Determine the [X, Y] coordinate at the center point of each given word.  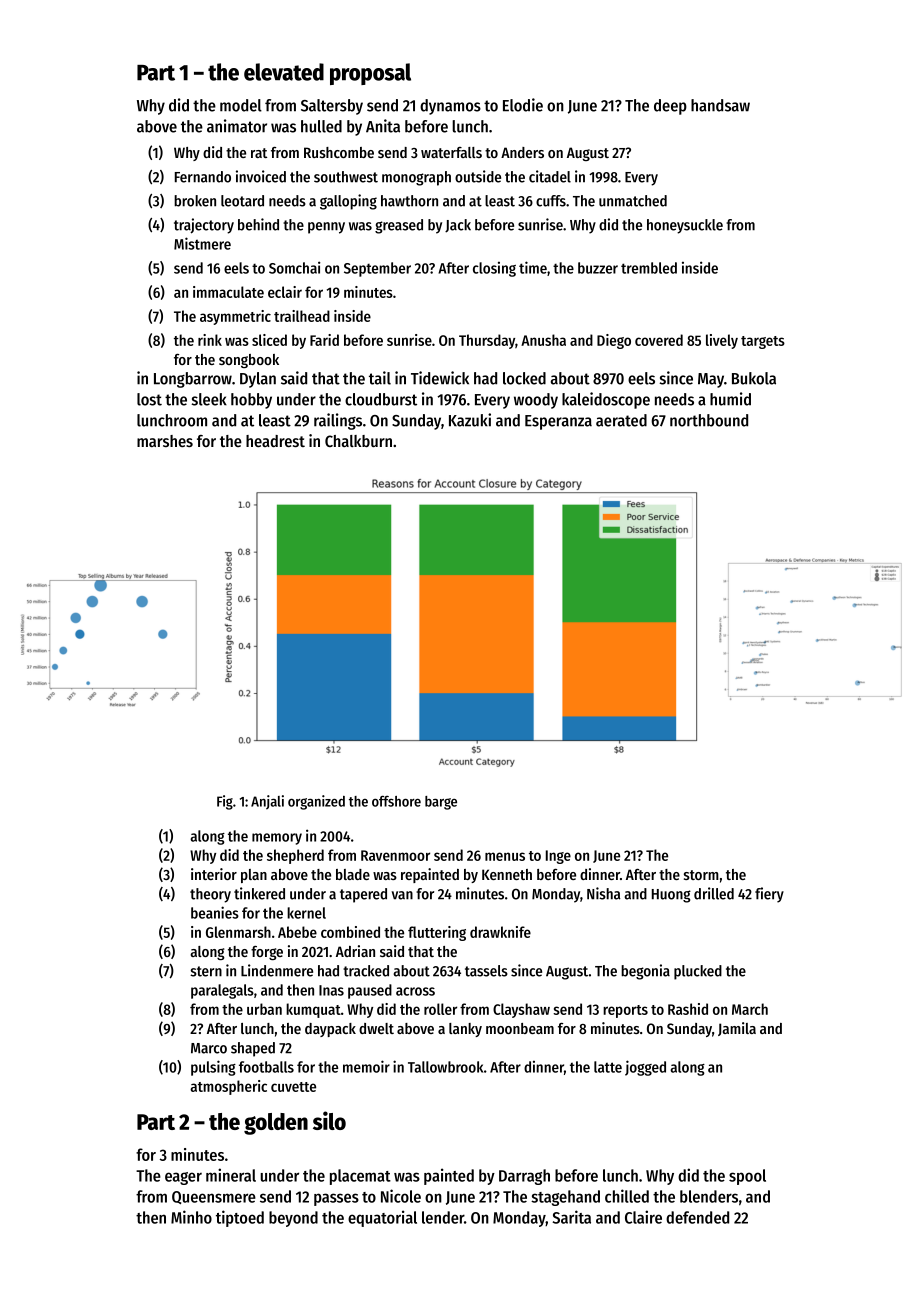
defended [697, 1217]
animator [237, 126]
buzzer [598, 268]
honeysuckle [685, 226]
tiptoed [240, 1218]
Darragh [524, 1177]
